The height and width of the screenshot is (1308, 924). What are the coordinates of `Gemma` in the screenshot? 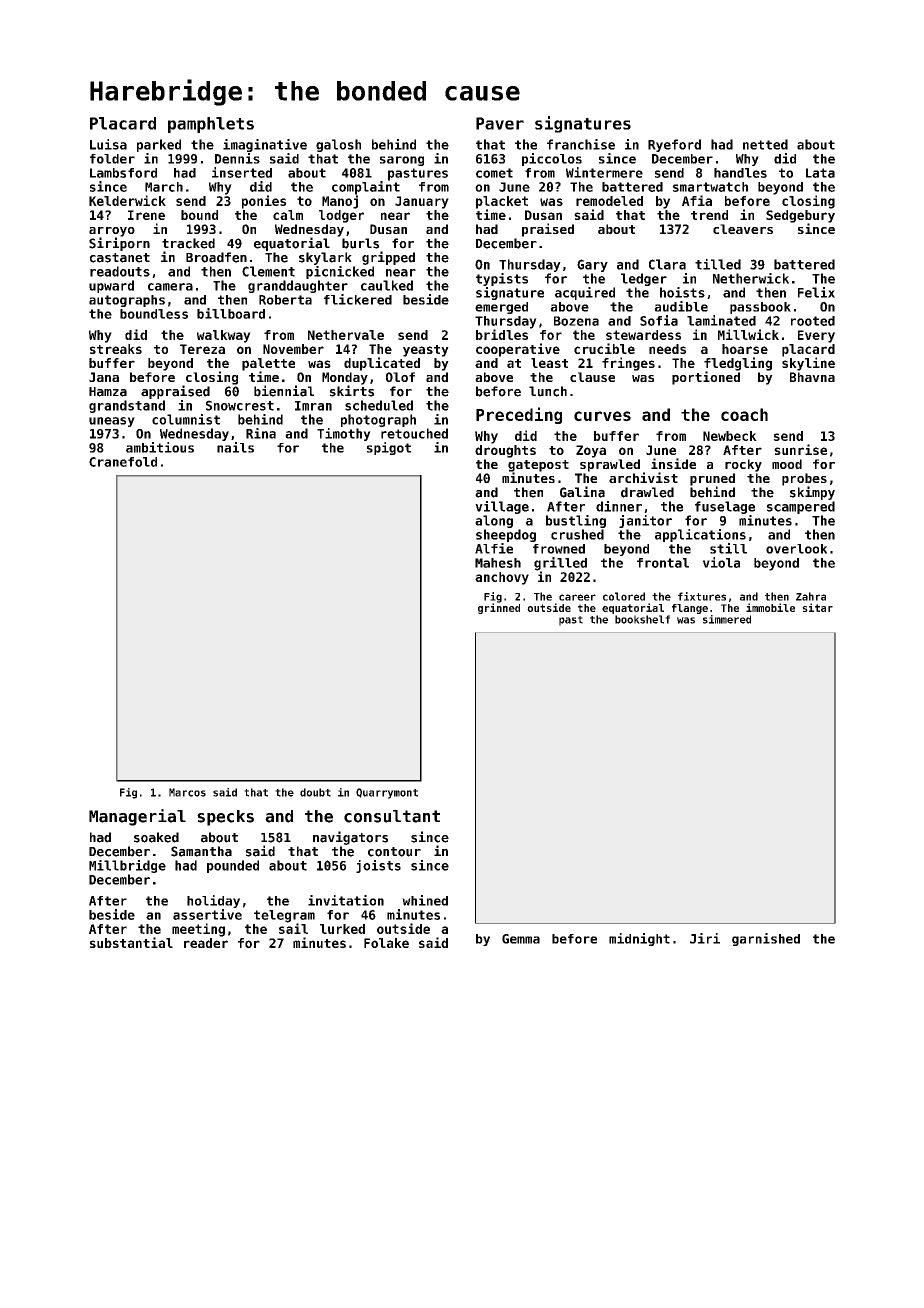 It's located at (521, 939).
